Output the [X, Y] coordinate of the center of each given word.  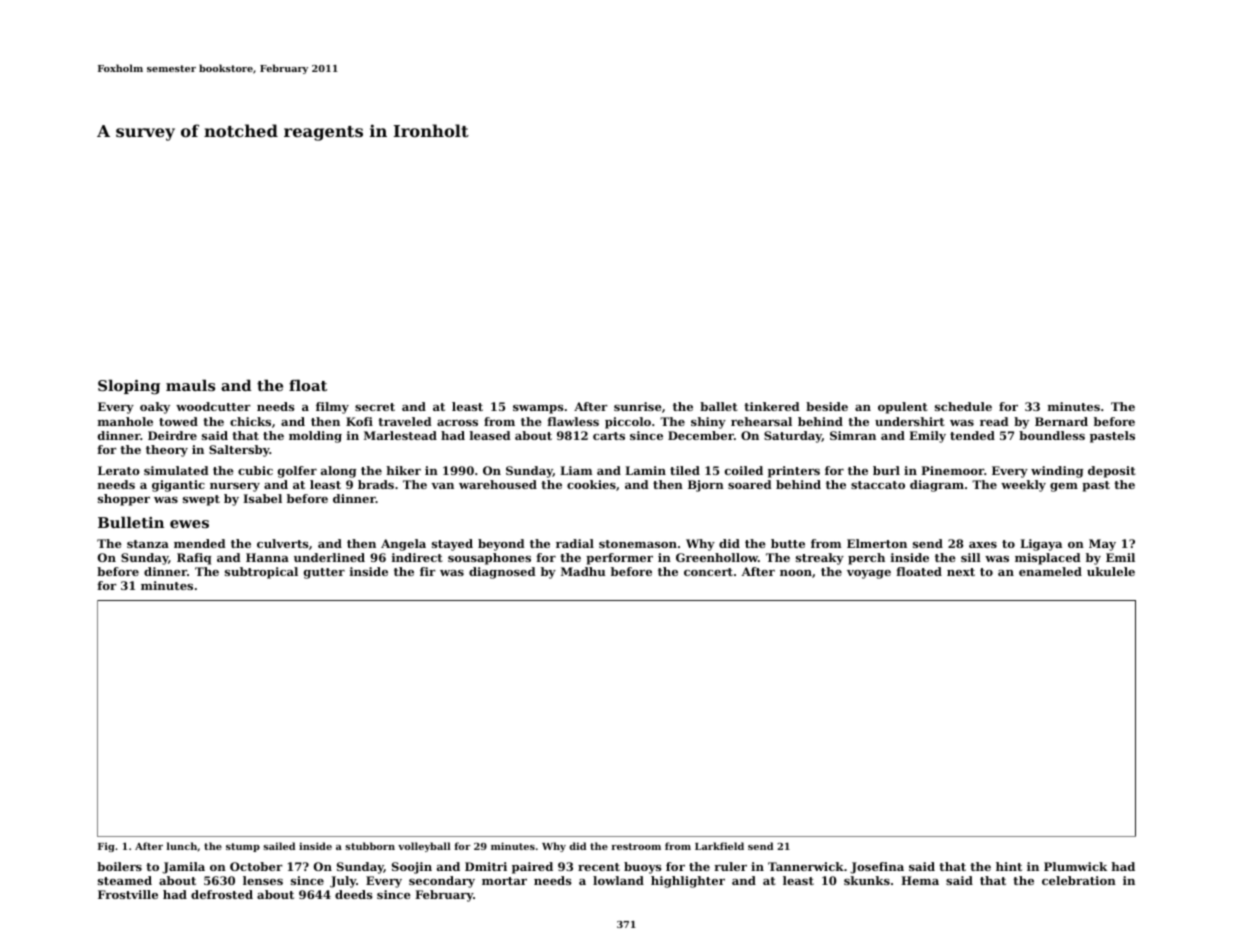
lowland [618, 880]
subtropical [261, 573]
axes [983, 545]
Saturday [793, 437]
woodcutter [213, 406]
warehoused [498, 484]
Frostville [128, 894]
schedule [963, 406]
